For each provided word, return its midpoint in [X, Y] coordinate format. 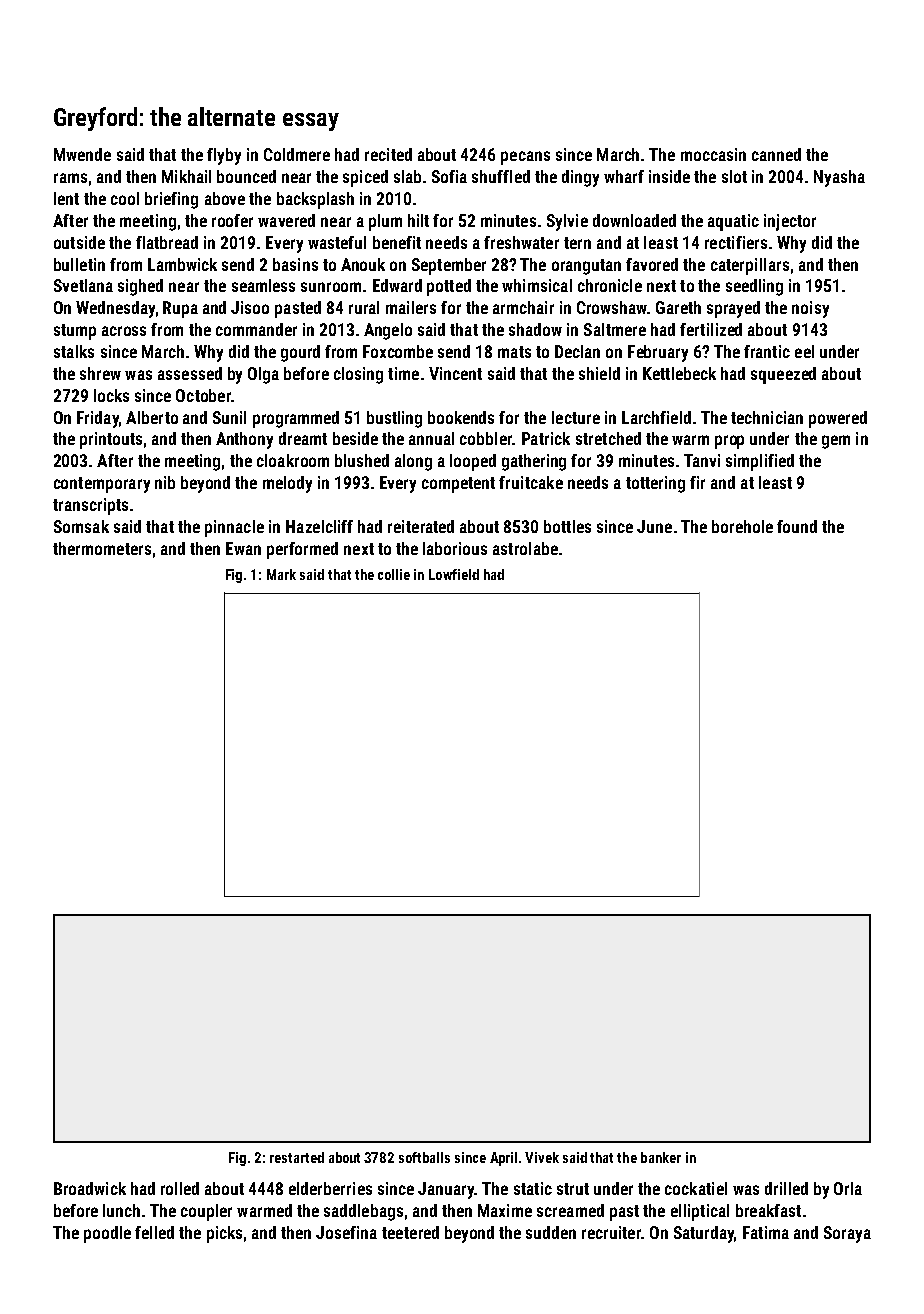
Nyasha [839, 178]
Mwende [82, 154]
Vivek [542, 1157]
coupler [206, 1212]
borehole [742, 526]
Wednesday [115, 309]
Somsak [81, 526]
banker [661, 1157]
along [413, 462]
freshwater [521, 242]
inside [669, 176]
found [797, 526]
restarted [297, 1157]
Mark [281, 574]
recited [388, 154]
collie [394, 574]
